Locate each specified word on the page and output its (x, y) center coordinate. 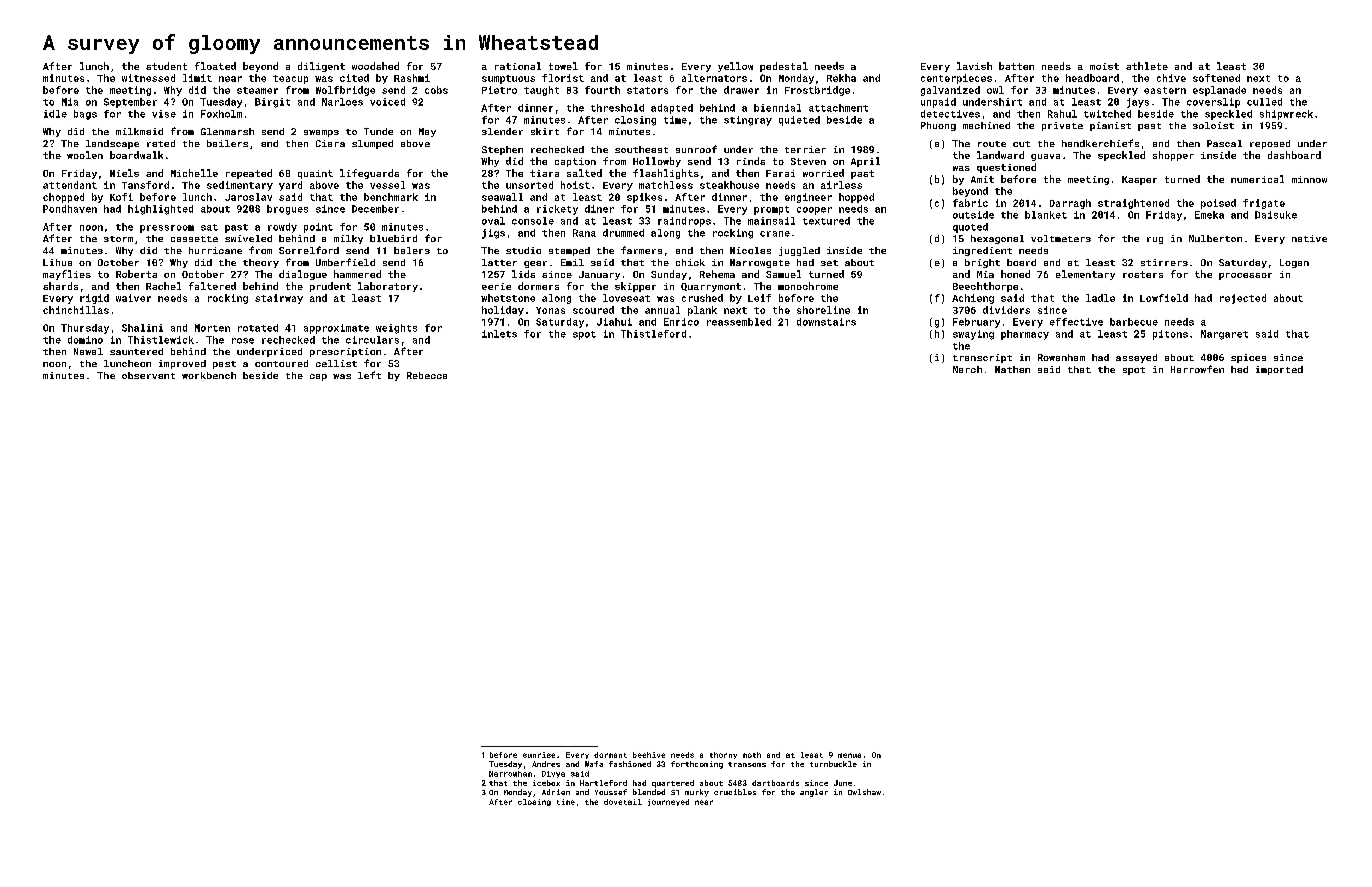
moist (1104, 66)
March (967, 369)
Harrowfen (1197, 369)
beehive (649, 755)
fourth (602, 90)
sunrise (539, 755)
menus (849, 755)
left (369, 375)
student (166, 66)
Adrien (556, 792)
